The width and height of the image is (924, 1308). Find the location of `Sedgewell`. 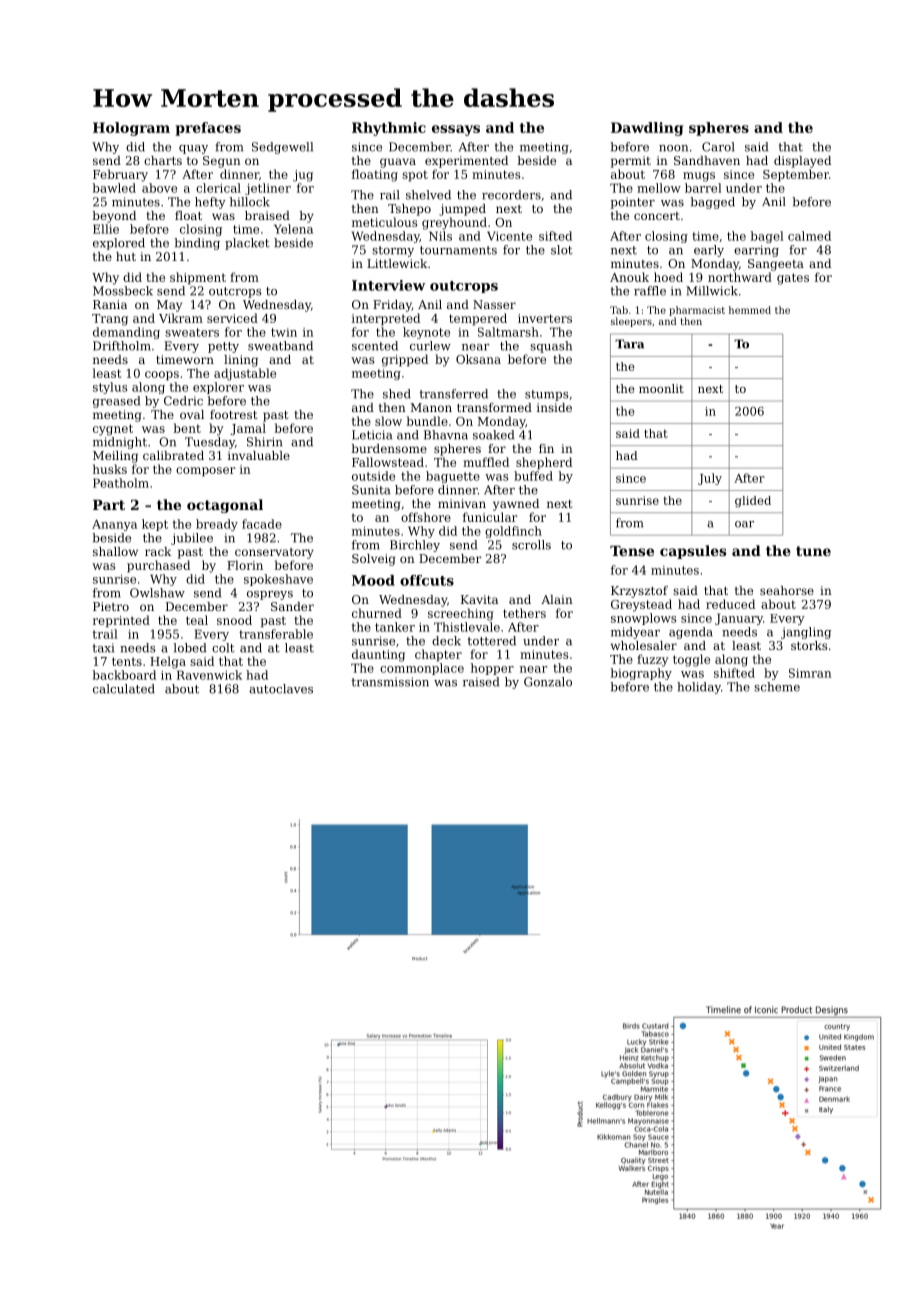

Sedgewell is located at coordinates (282, 148).
